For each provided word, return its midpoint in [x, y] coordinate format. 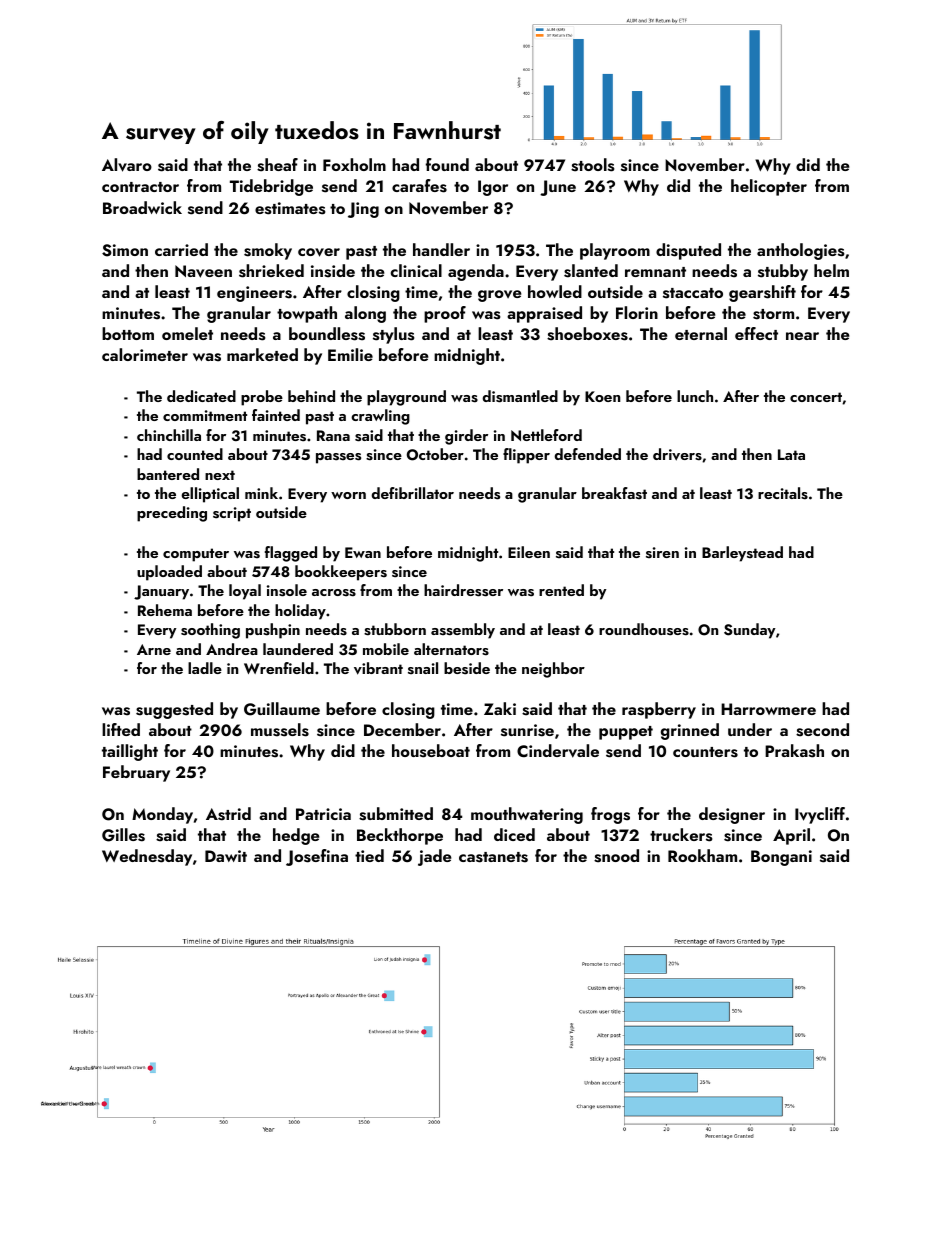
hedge [296, 836]
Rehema [165, 610]
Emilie [350, 354]
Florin [637, 312]
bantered [168, 474]
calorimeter [145, 354]
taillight [130, 752]
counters [705, 752]
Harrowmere [768, 709]
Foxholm [354, 164]
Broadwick [142, 207]
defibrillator [412, 493]
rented [561, 590]
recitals [783, 493]
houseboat [431, 751]
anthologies [800, 251]
